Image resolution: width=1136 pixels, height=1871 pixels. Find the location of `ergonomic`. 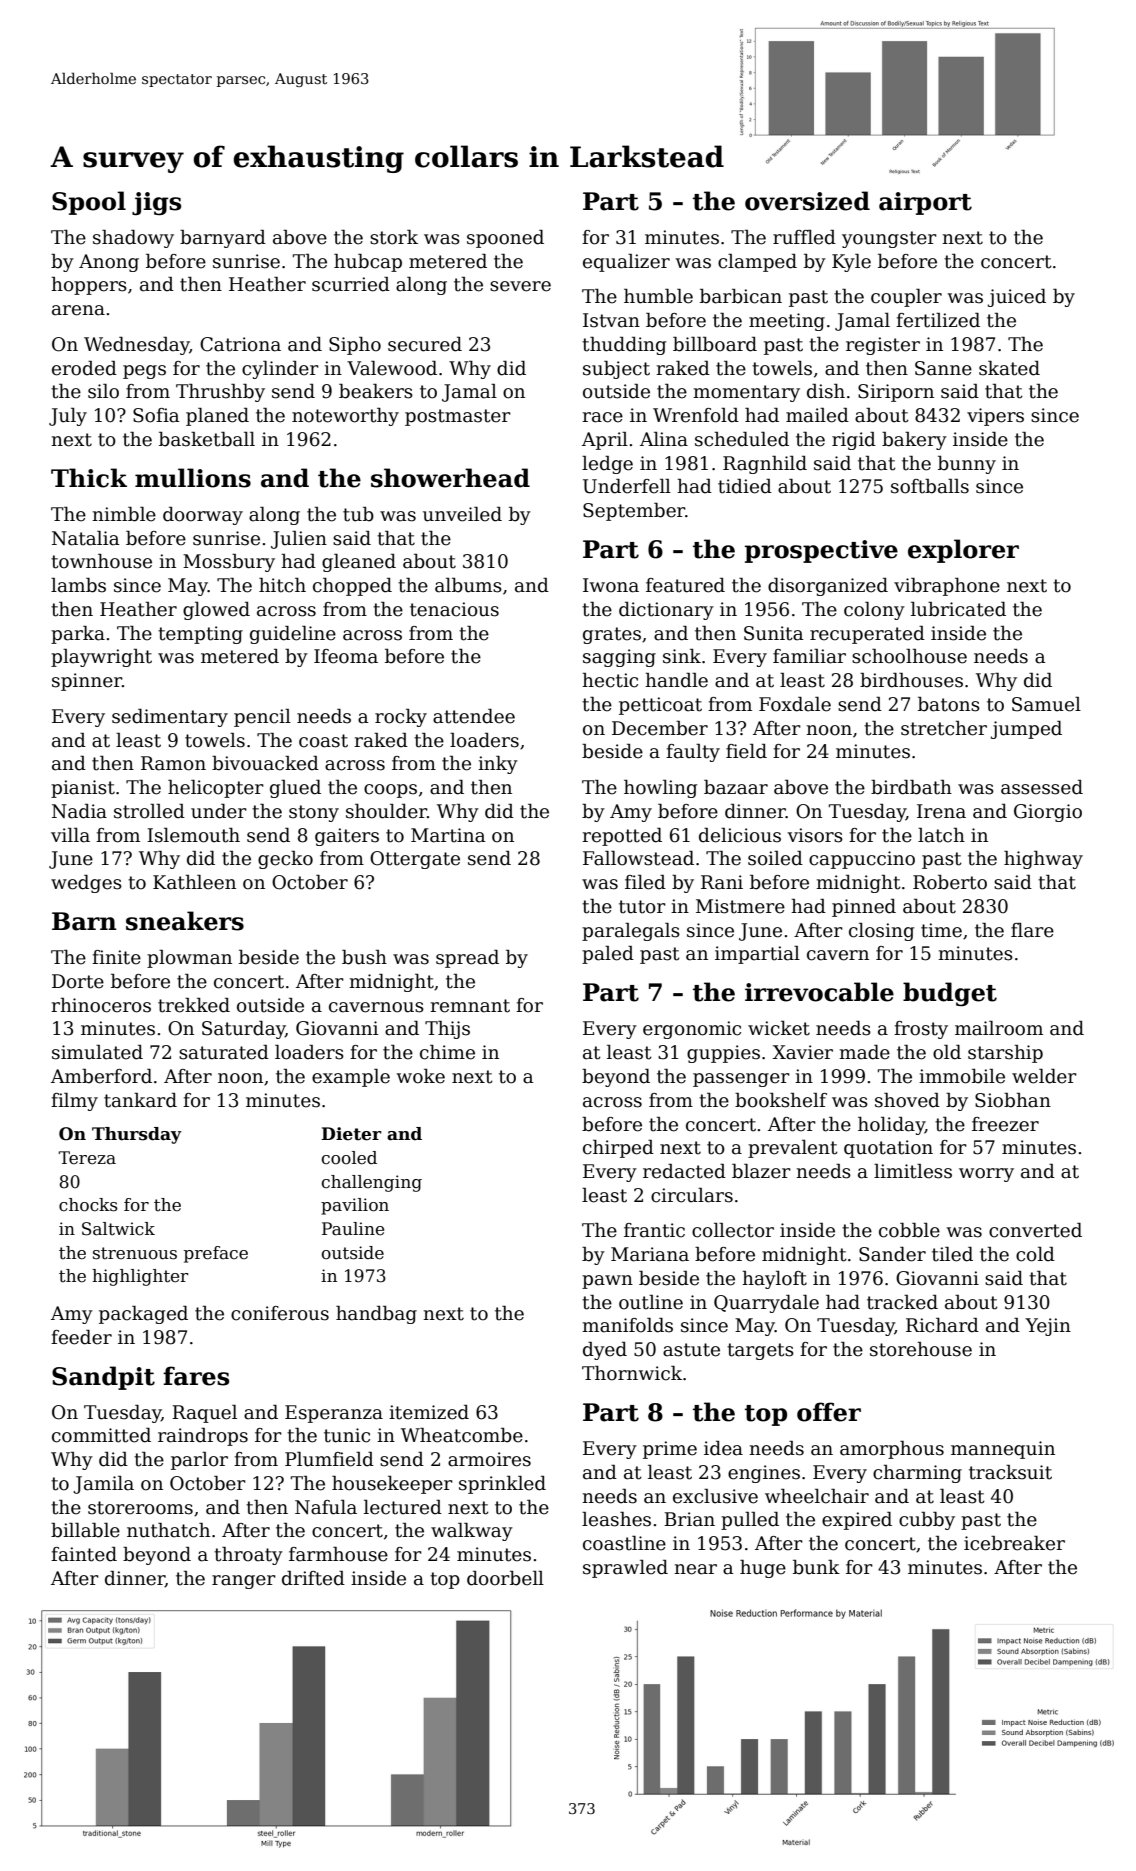

ergonomic is located at coordinates (692, 1030).
